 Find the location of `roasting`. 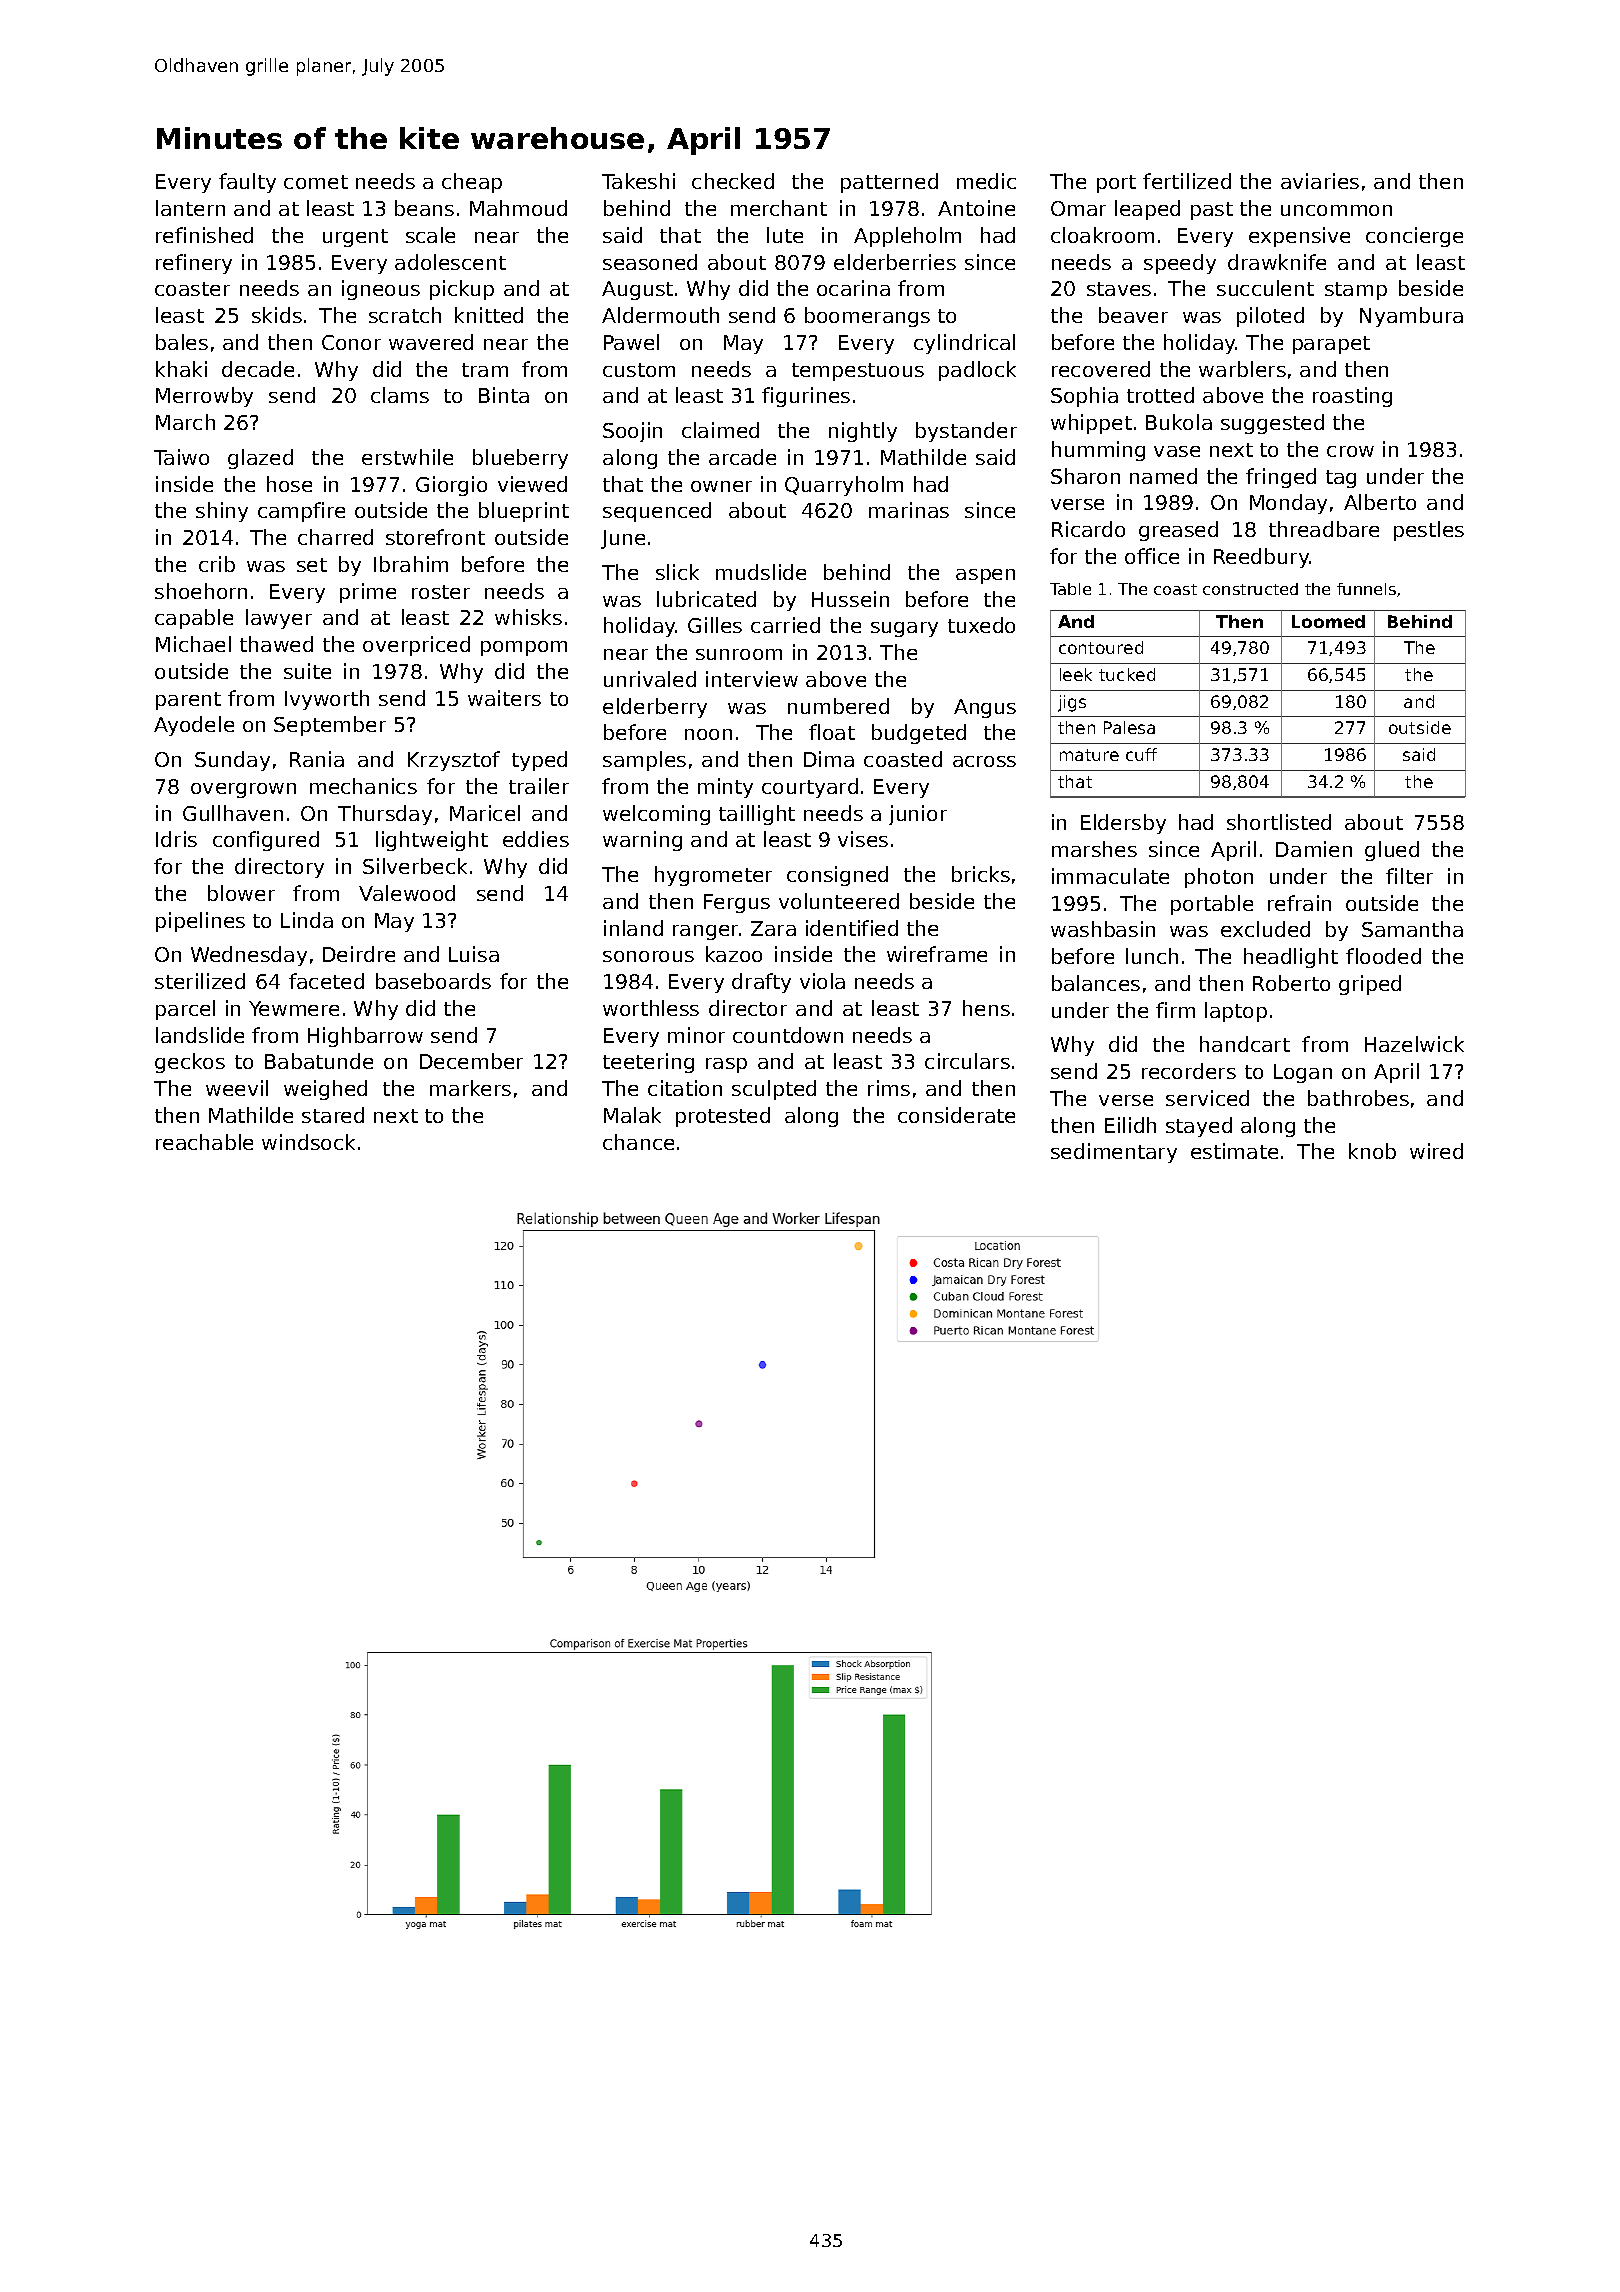

roasting is located at coordinates (1352, 397).
